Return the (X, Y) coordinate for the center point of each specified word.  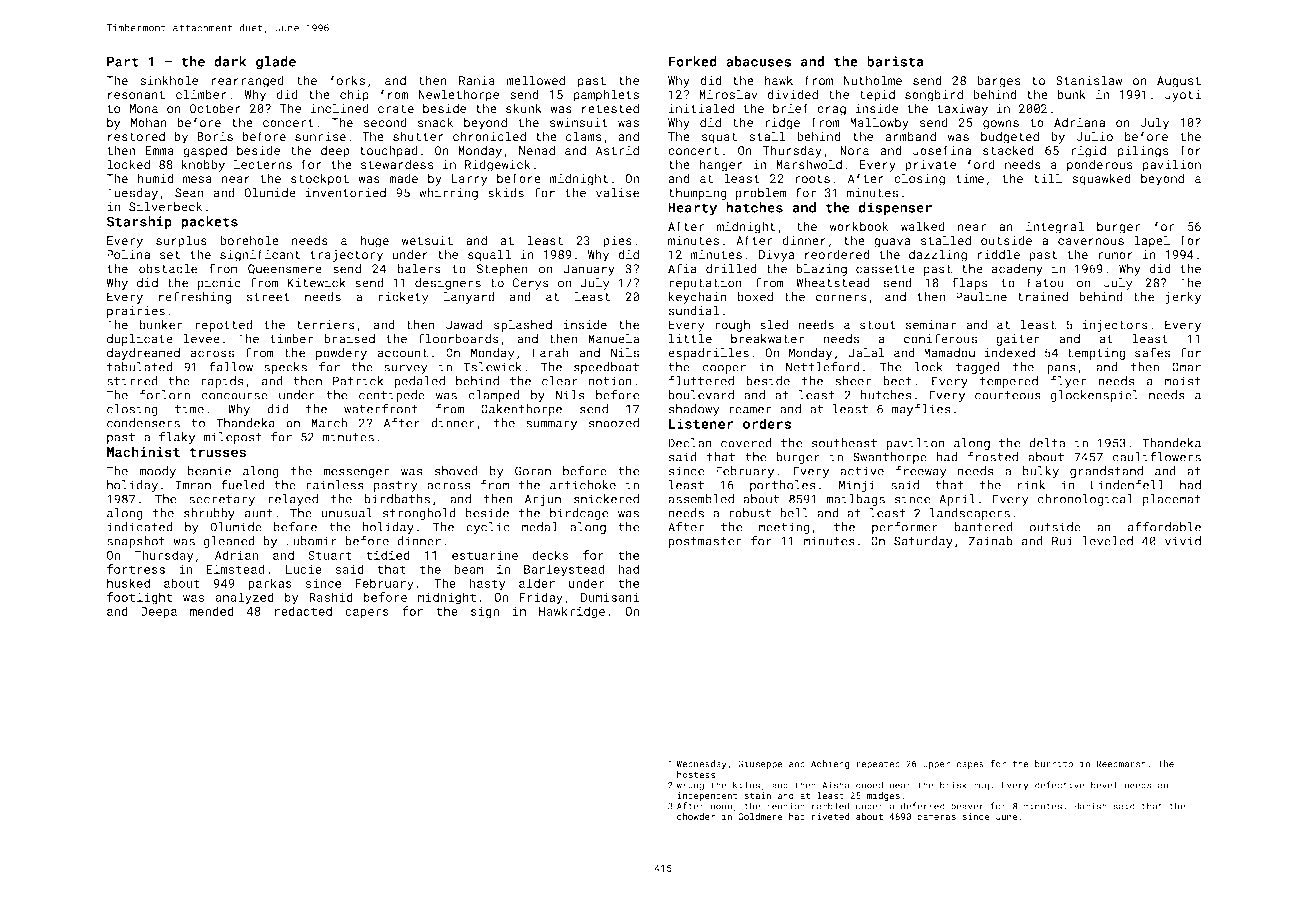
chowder (696, 816)
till (1047, 178)
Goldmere (760, 816)
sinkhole (169, 80)
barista (895, 61)
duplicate (140, 340)
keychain (697, 298)
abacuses (758, 61)
